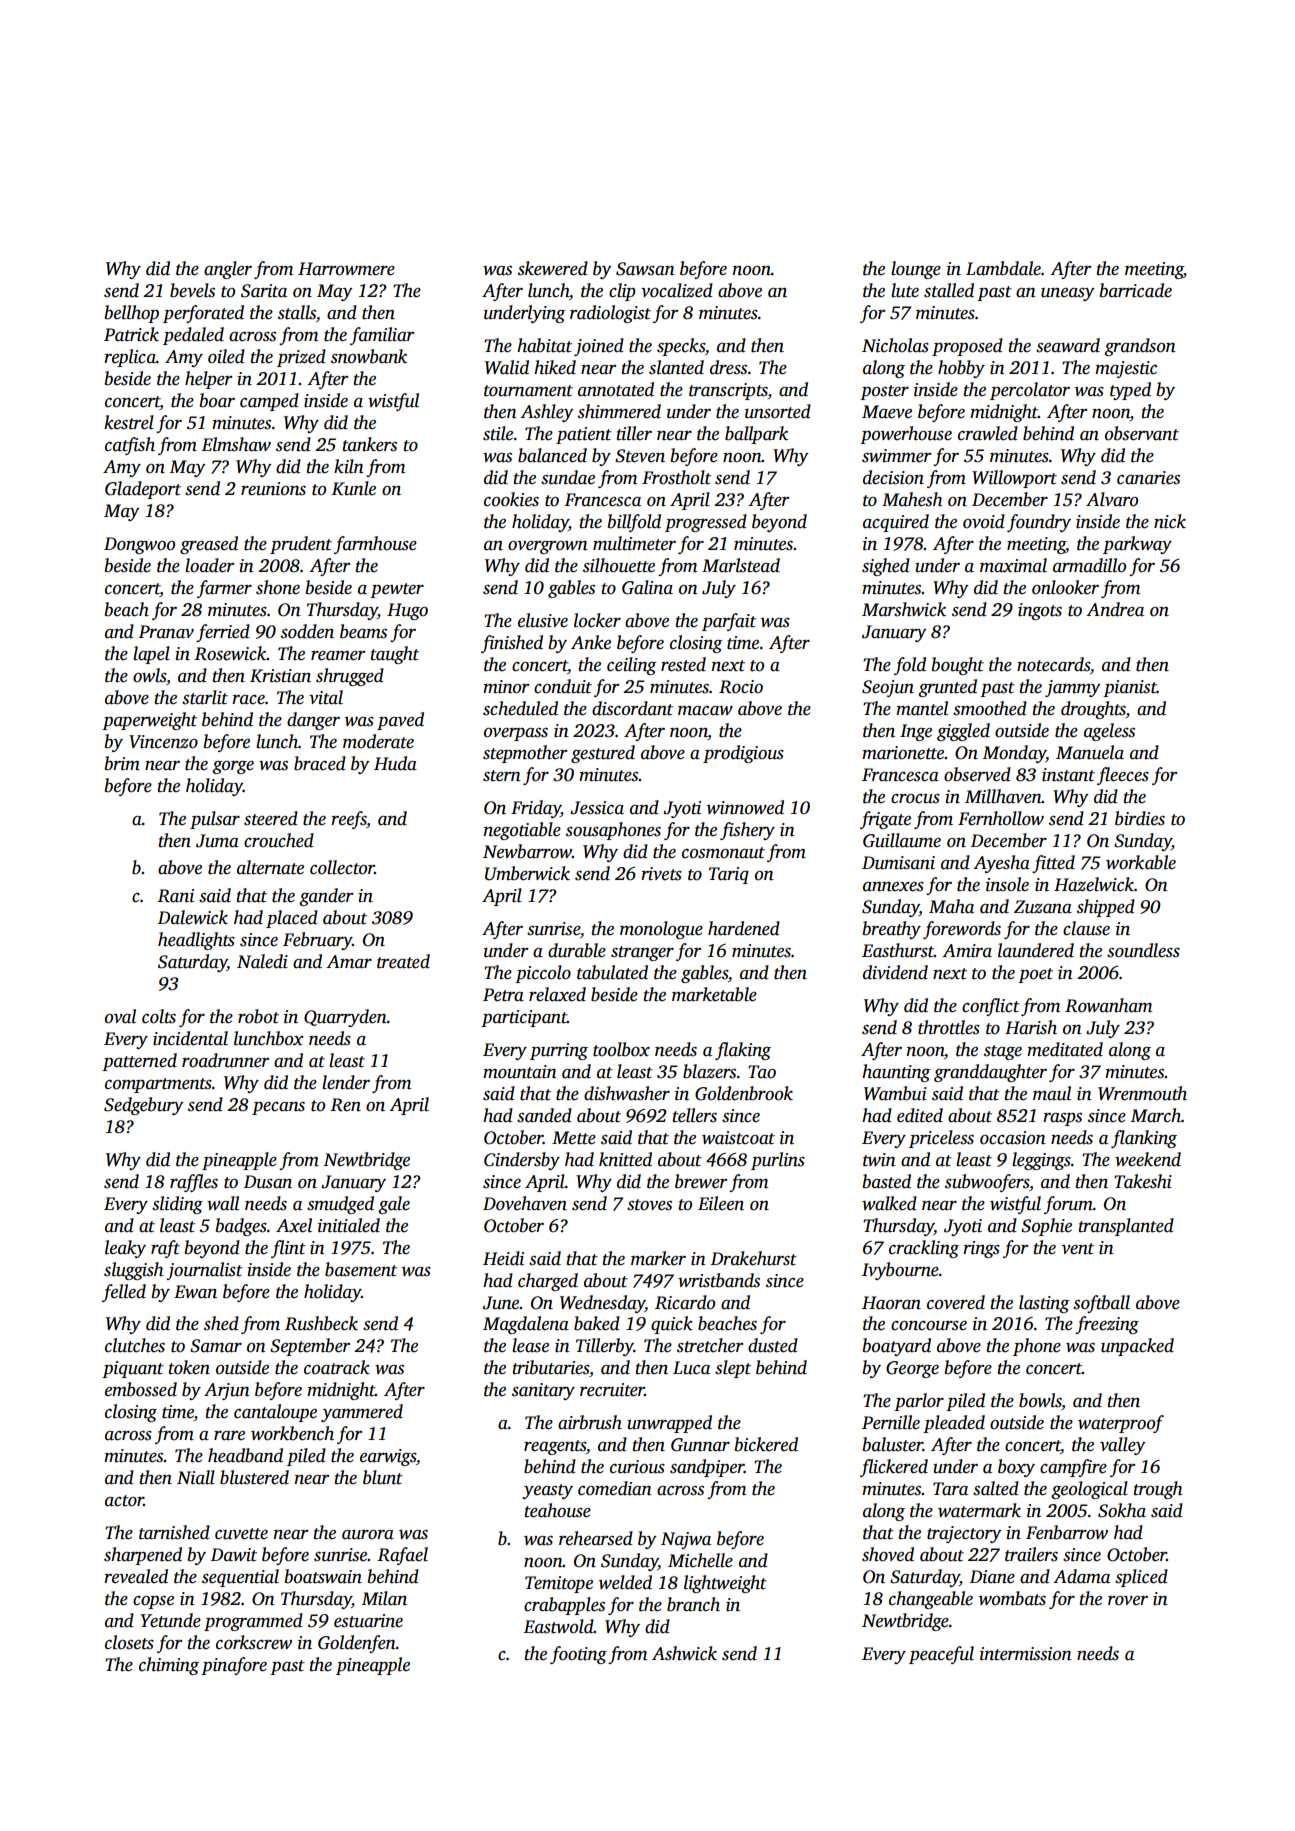 This page has width=1295, height=1831. Describe the element at coordinates (597, 808) in the page. I see `Jessica` at that location.
